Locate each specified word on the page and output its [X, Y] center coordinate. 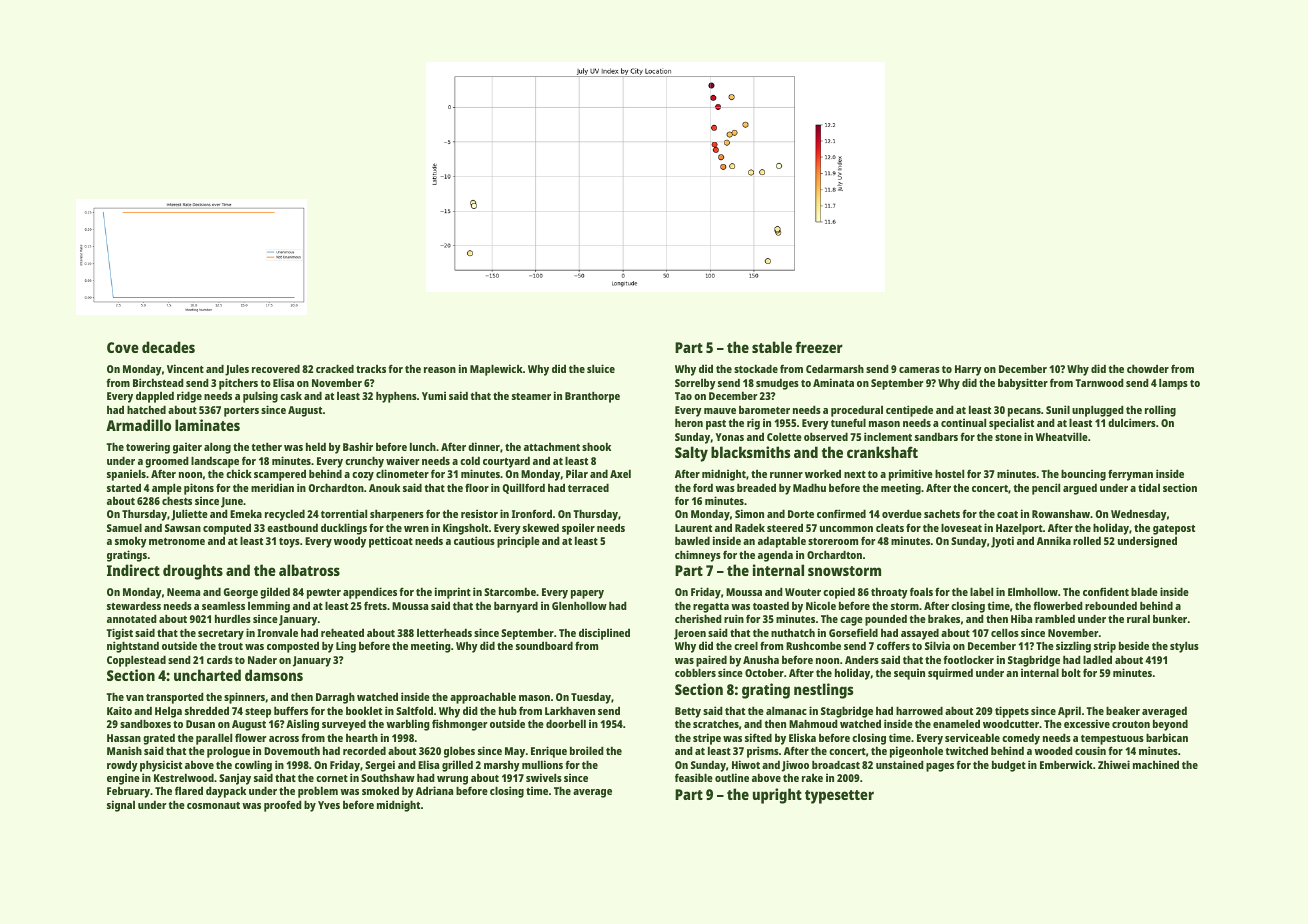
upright [777, 796]
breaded [756, 487]
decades [168, 347]
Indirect [133, 570]
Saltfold [414, 710]
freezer [819, 347]
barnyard [516, 607]
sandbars [936, 436]
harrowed [919, 710]
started [124, 487]
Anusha [761, 659]
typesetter [839, 797]
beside [1134, 645]
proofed [283, 806]
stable [772, 347]
